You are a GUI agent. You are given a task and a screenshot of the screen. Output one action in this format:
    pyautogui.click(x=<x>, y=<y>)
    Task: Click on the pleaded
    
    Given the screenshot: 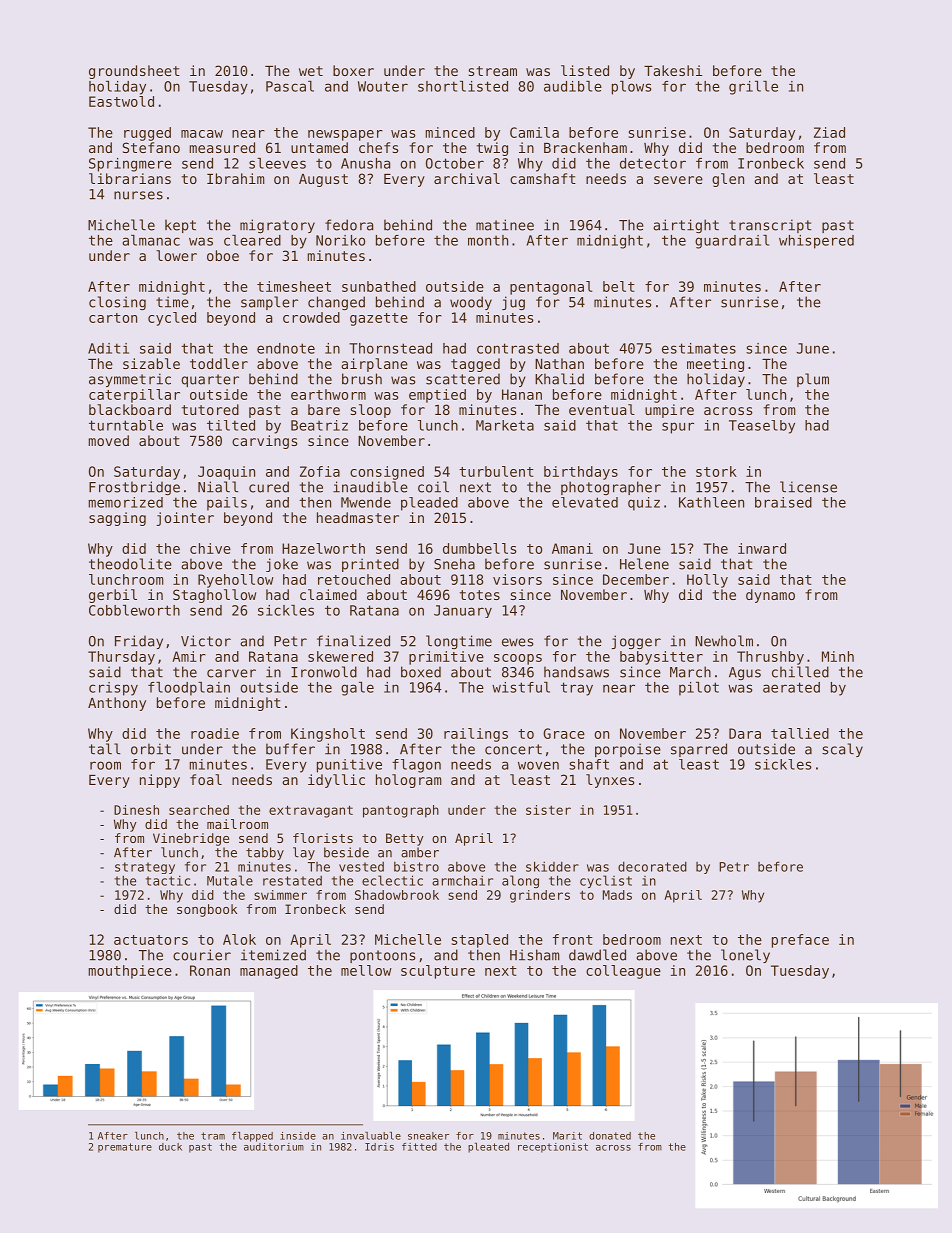 What is the action you would take?
    pyautogui.click(x=429, y=504)
